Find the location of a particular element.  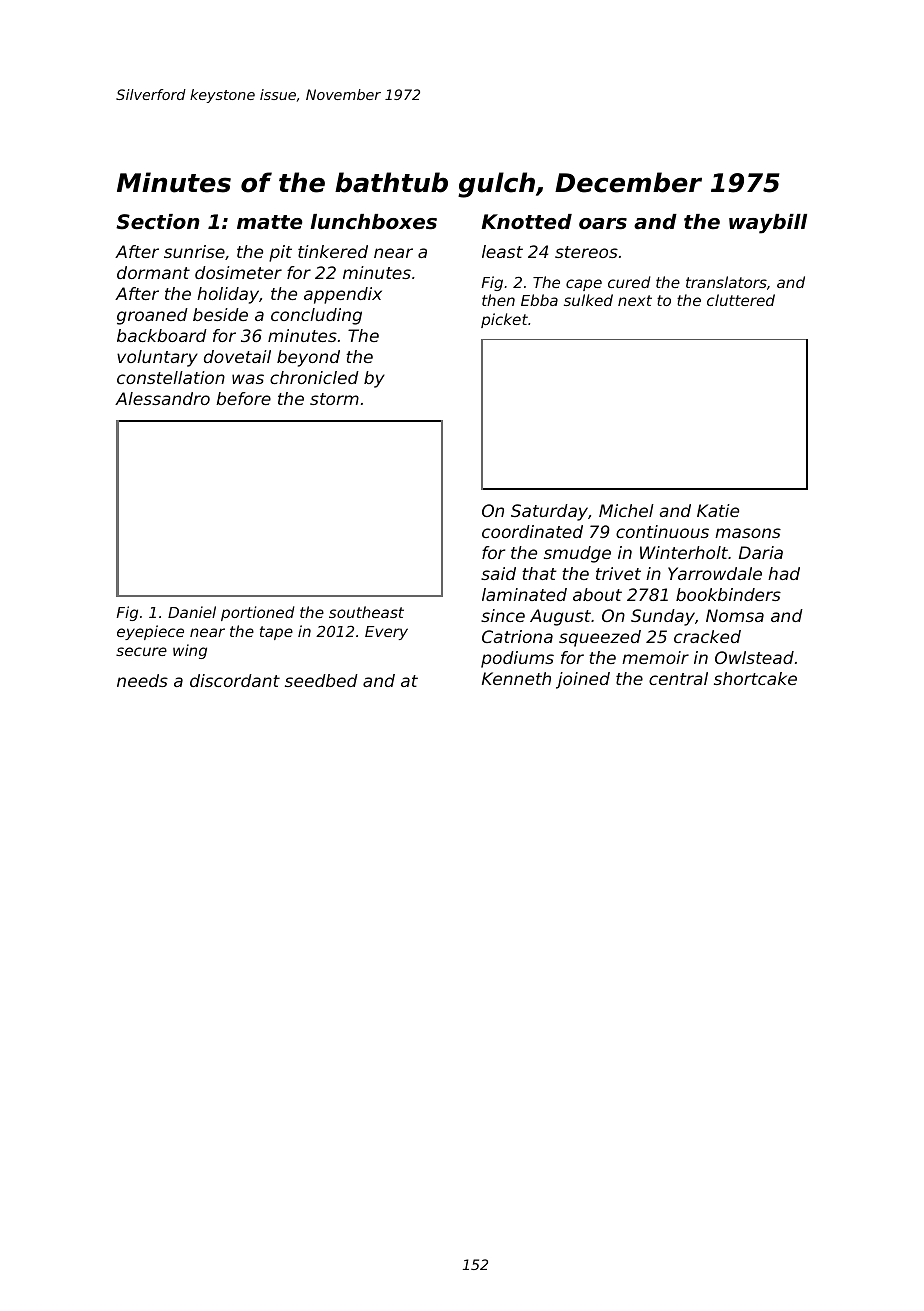

Daniel is located at coordinates (192, 612).
